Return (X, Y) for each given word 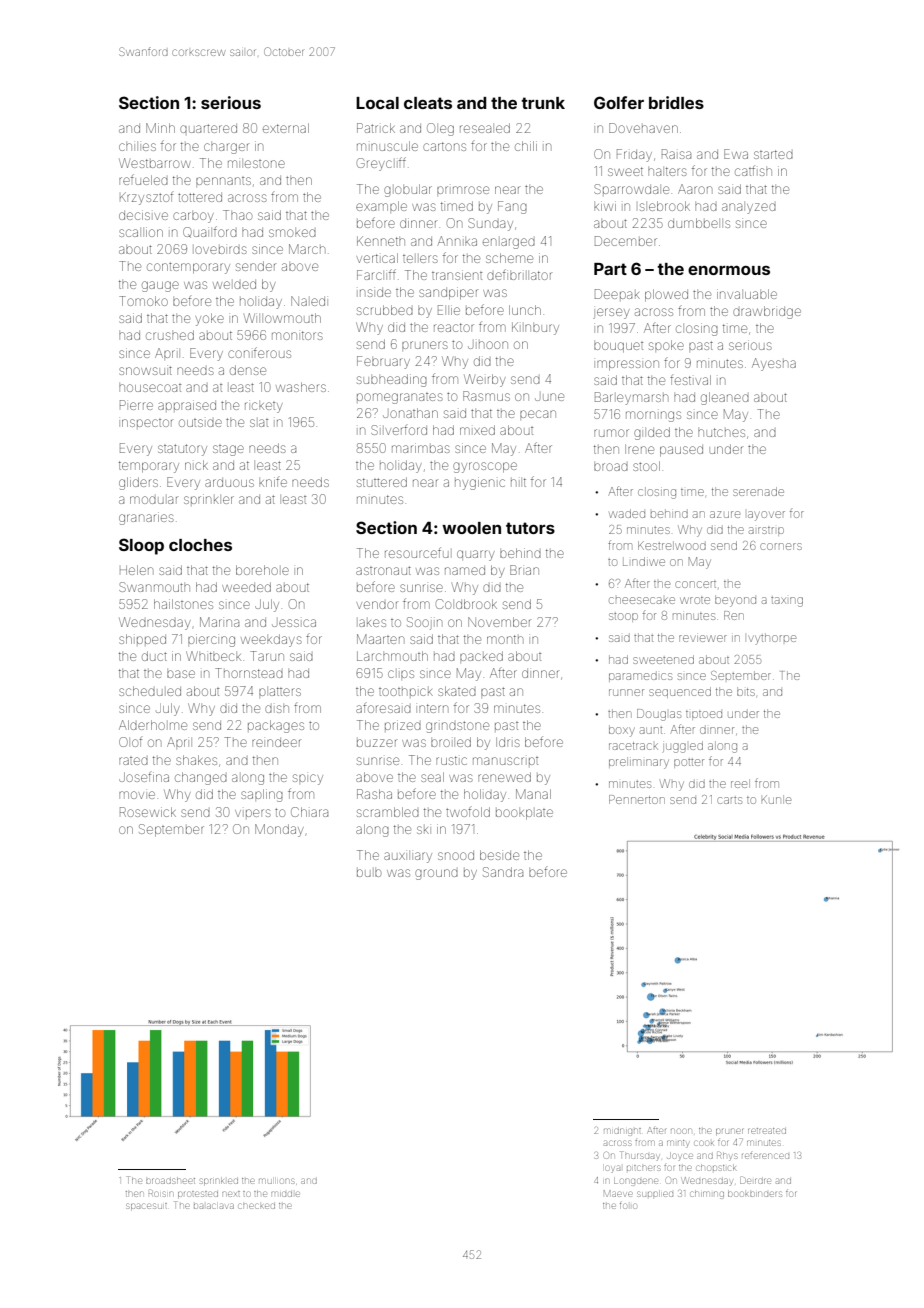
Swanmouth (154, 587)
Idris (508, 742)
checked (257, 1206)
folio (628, 1206)
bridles (676, 102)
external (286, 128)
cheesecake (642, 600)
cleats (428, 103)
